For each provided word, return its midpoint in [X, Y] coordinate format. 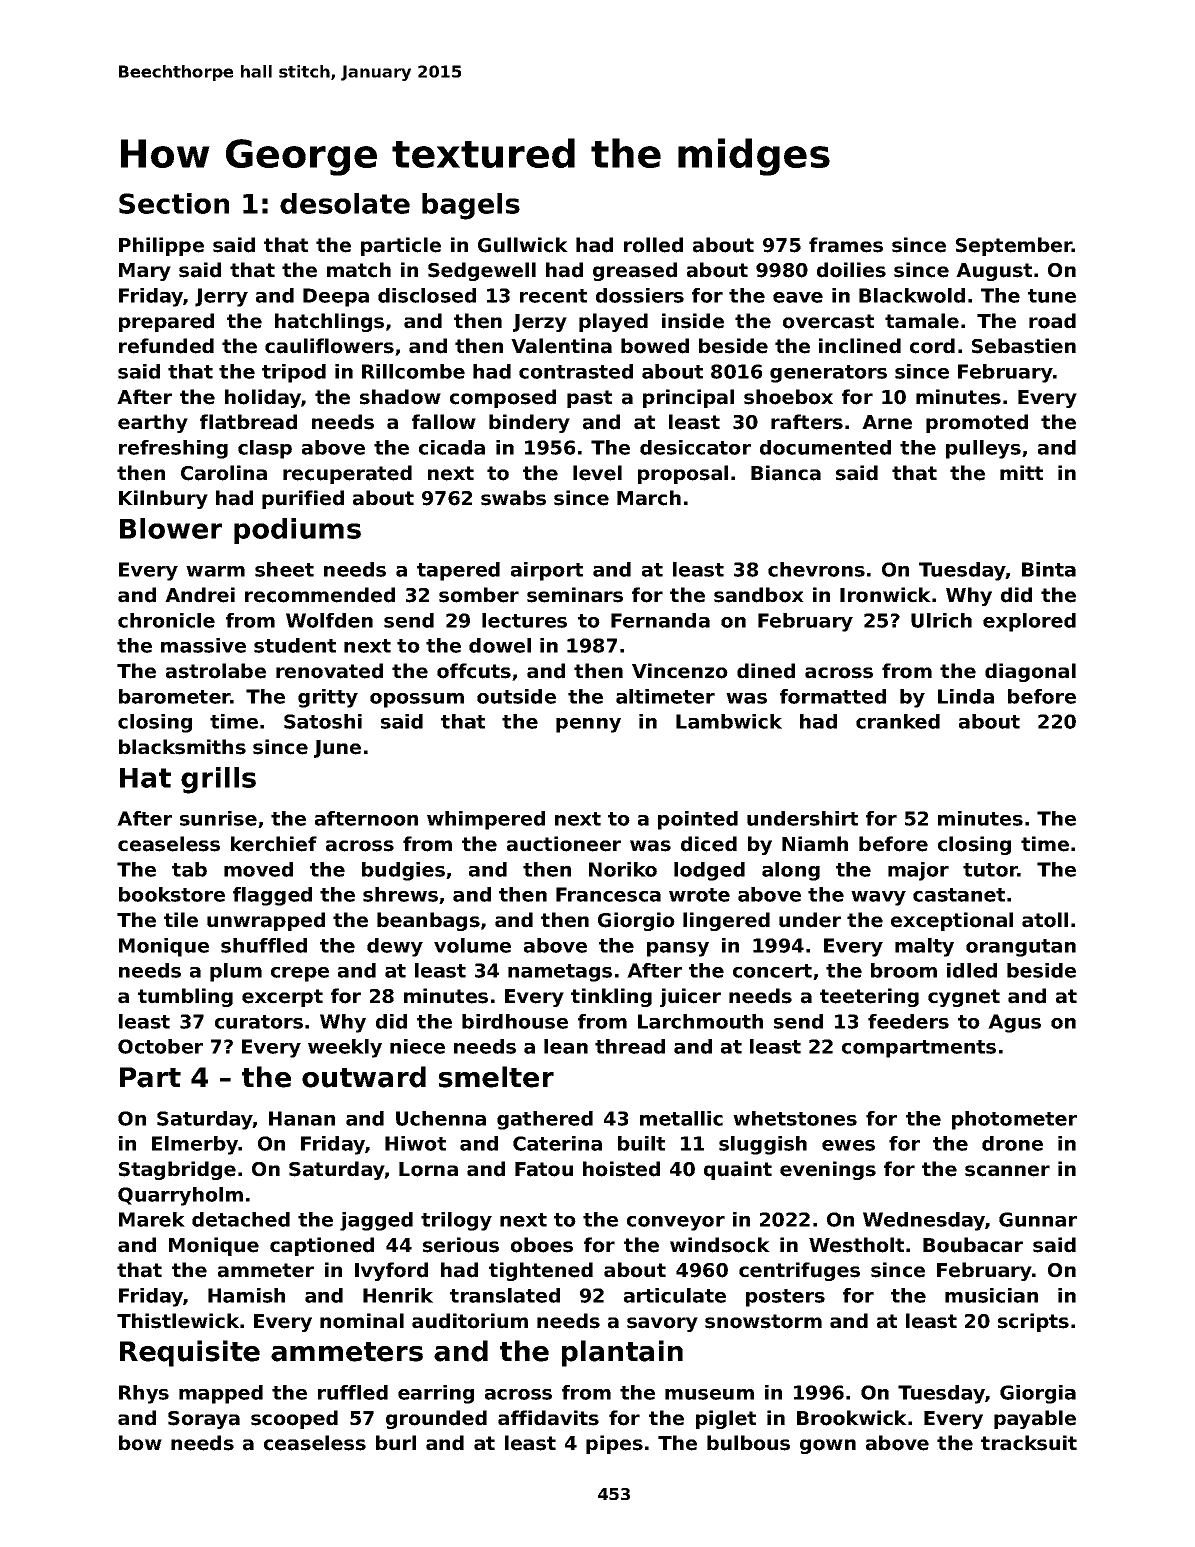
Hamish [246, 1295]
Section [174, 203]
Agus [1014, 1023]
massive [203, 645]
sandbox [759, 595]
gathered [545, 1120]
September [1014, 246]
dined [766, 671]
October [160, 1046]
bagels [471, 206]
